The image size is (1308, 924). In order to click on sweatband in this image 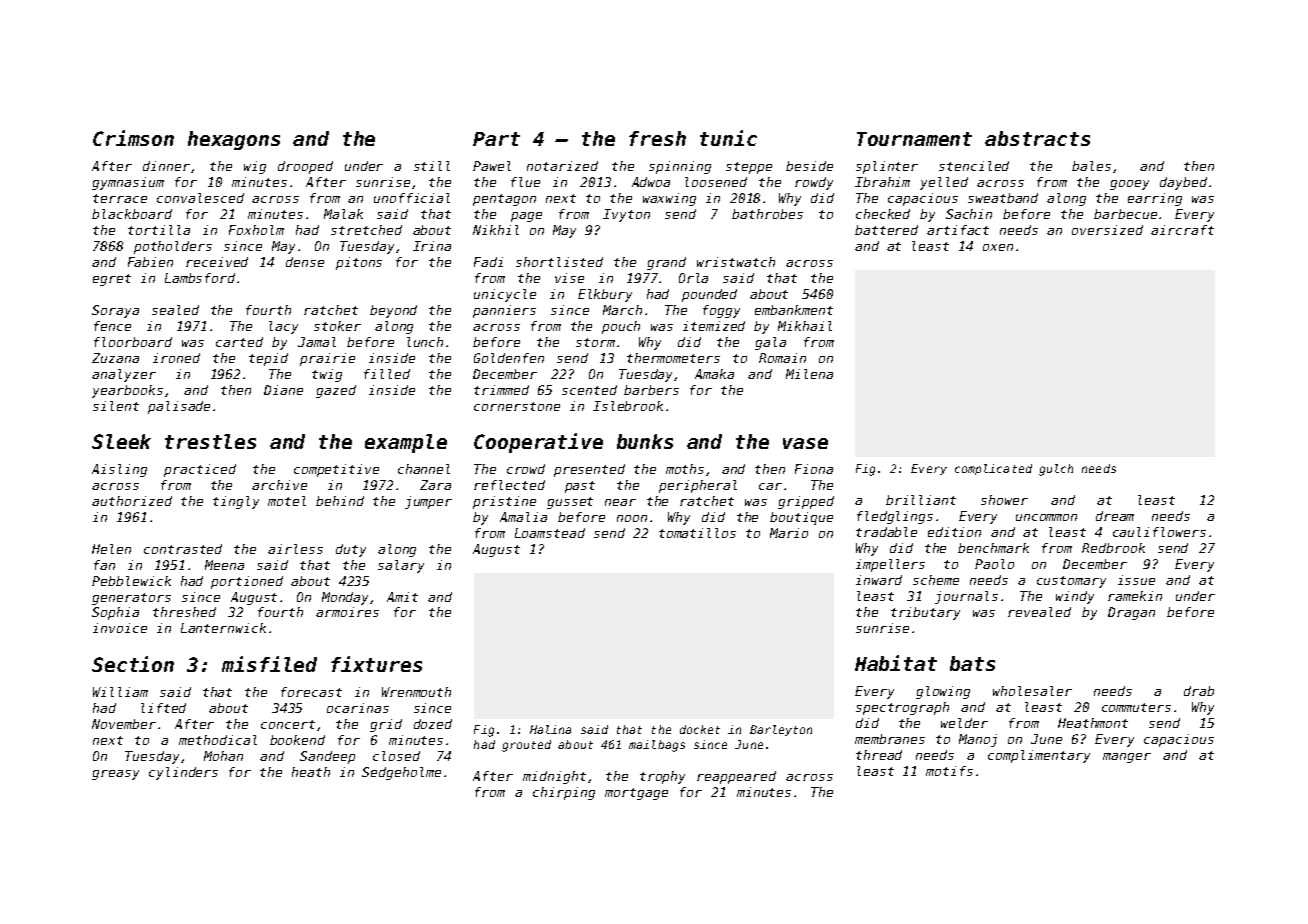, I will do `click(1003, 198)`.
